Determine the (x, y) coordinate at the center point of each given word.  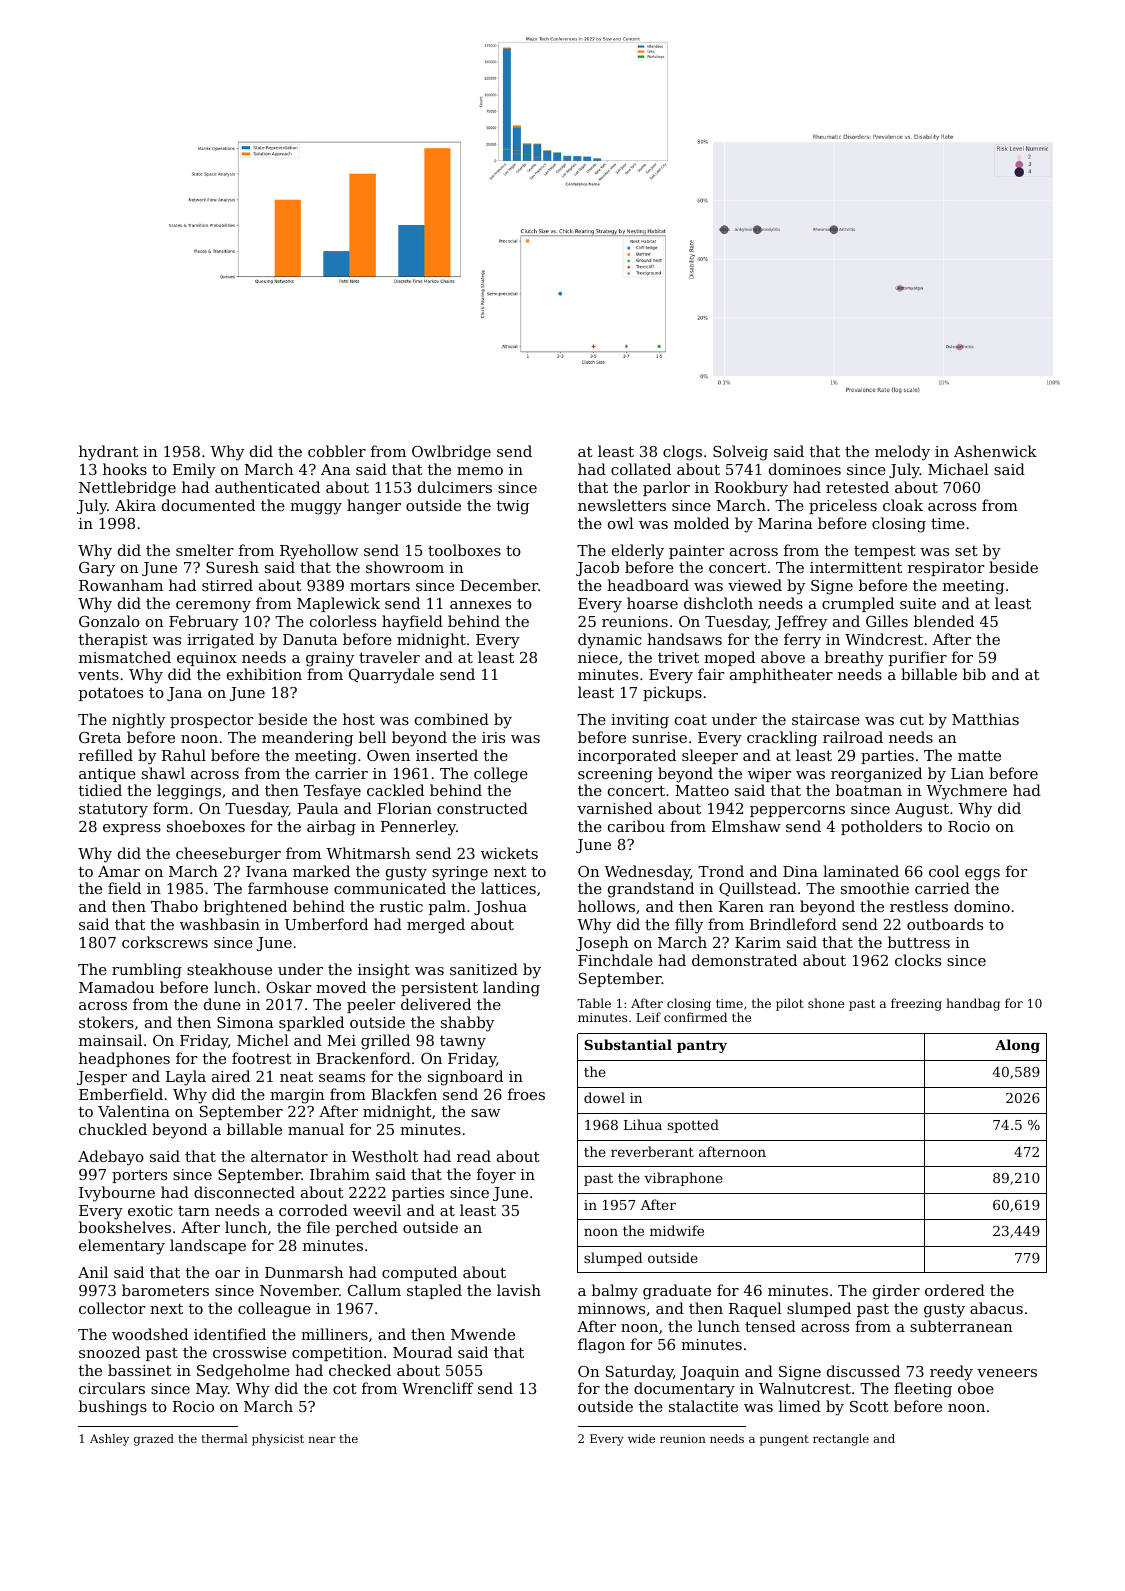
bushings (113, 1408)
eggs (982, 875)
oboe (976, 1388)
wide (641, 1438)
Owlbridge (451, 453)
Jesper (102, 1078)
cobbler (337, 451)
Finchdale (615, 960)
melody (902, 453)
